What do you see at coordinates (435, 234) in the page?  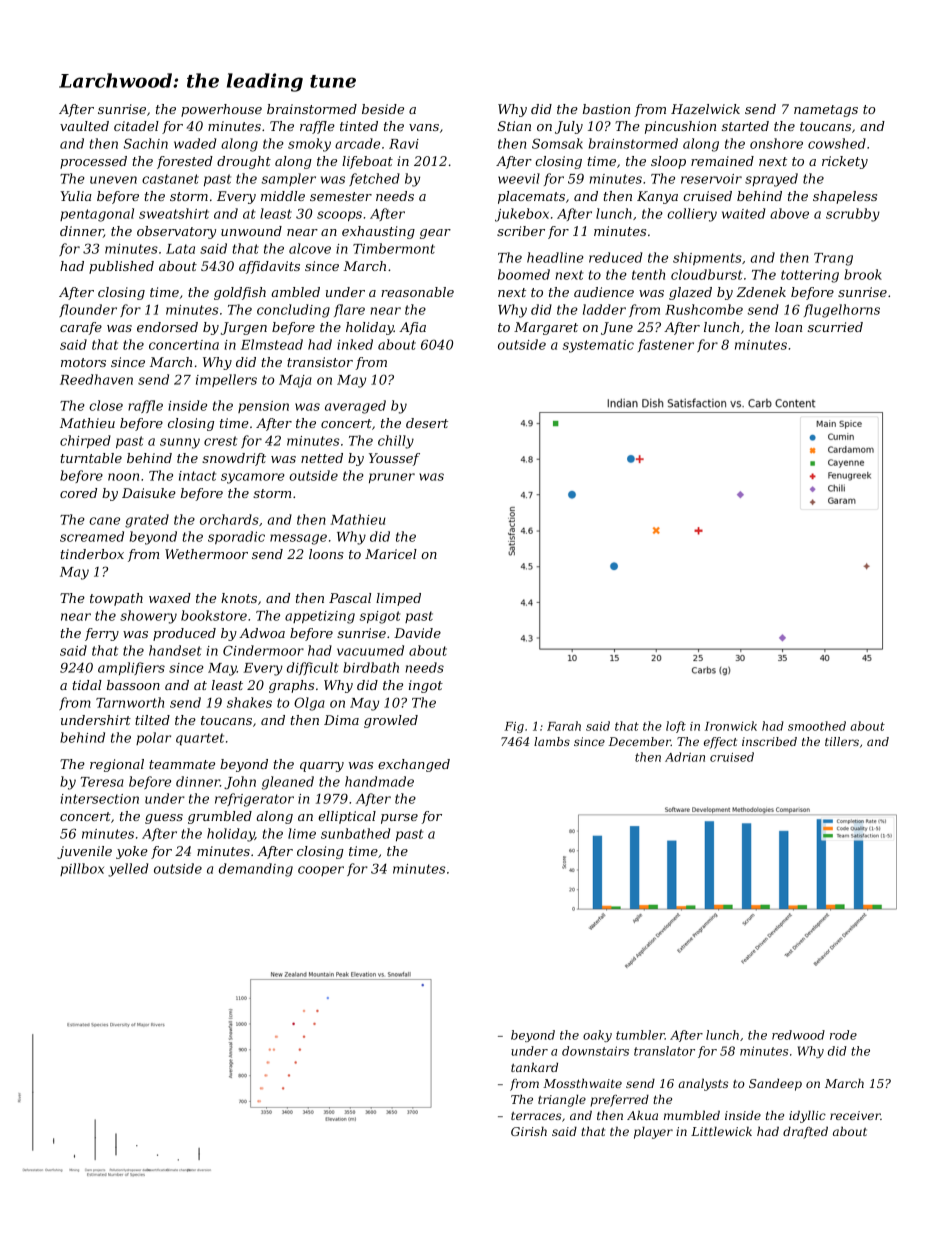 I see `gear` at bounding box center [435, 234].
